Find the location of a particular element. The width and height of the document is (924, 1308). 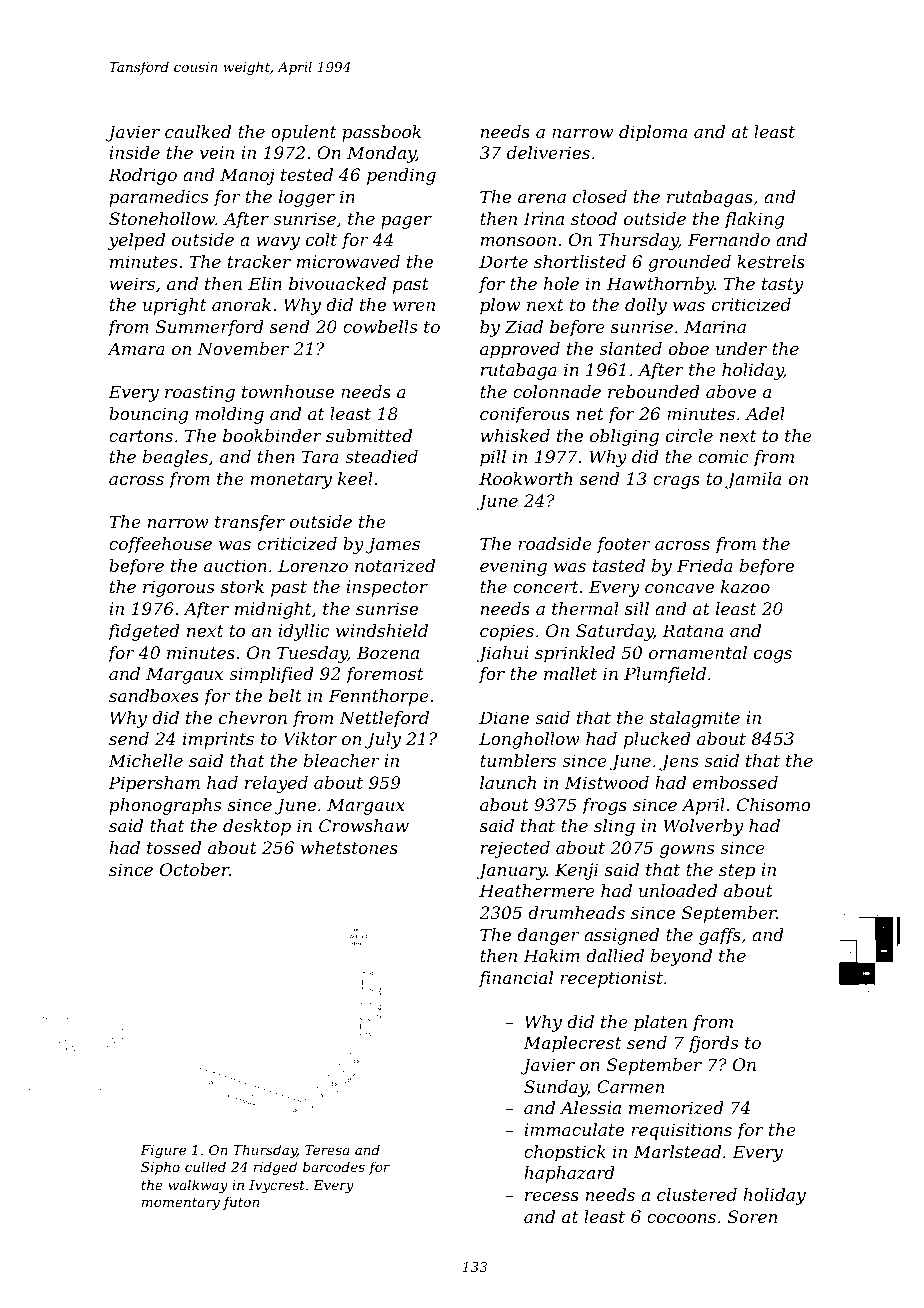

diploma is located at coordinates (653, 133).
